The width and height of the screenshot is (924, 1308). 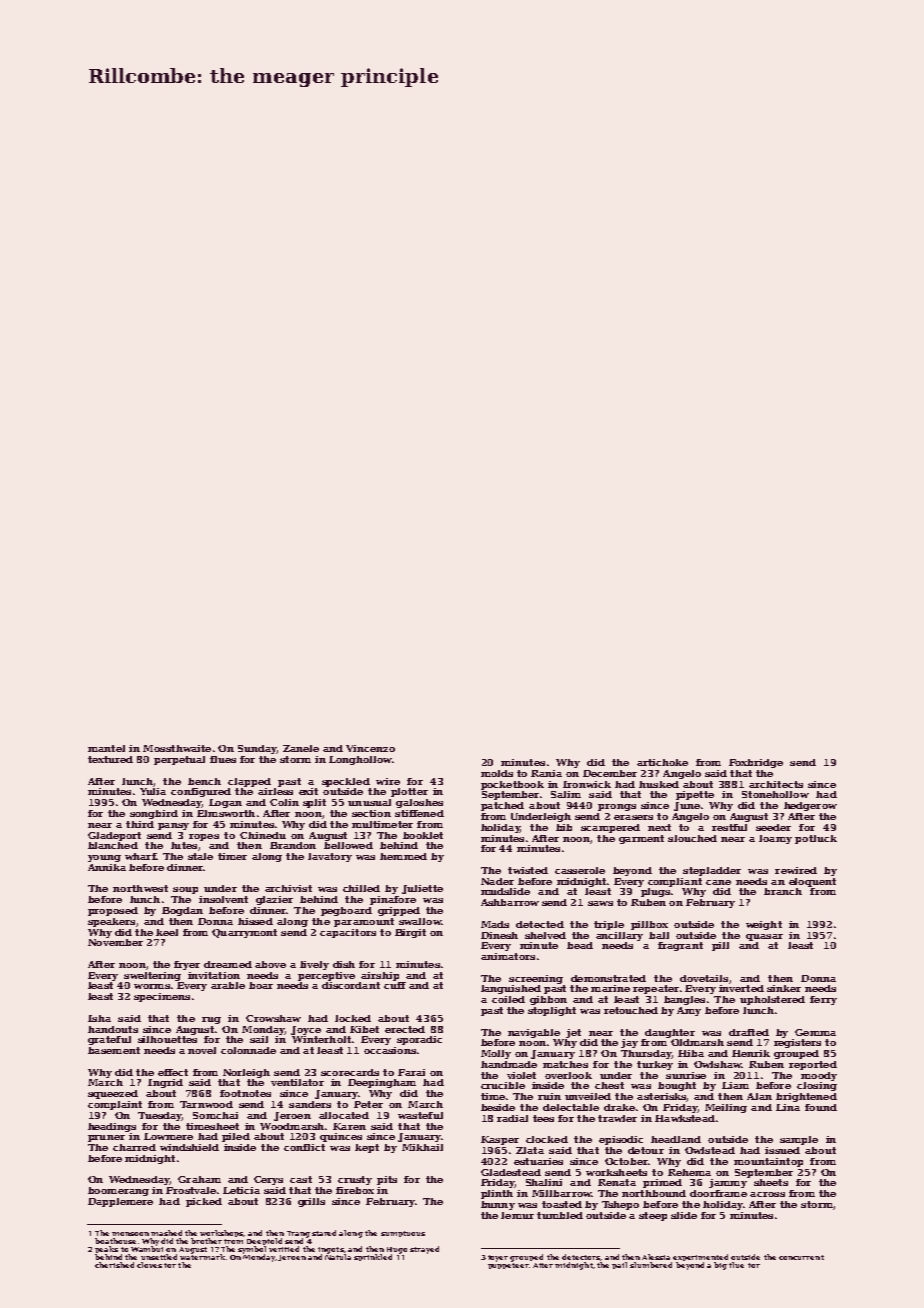 I want to click on arable, so click(x=228, y=985).
